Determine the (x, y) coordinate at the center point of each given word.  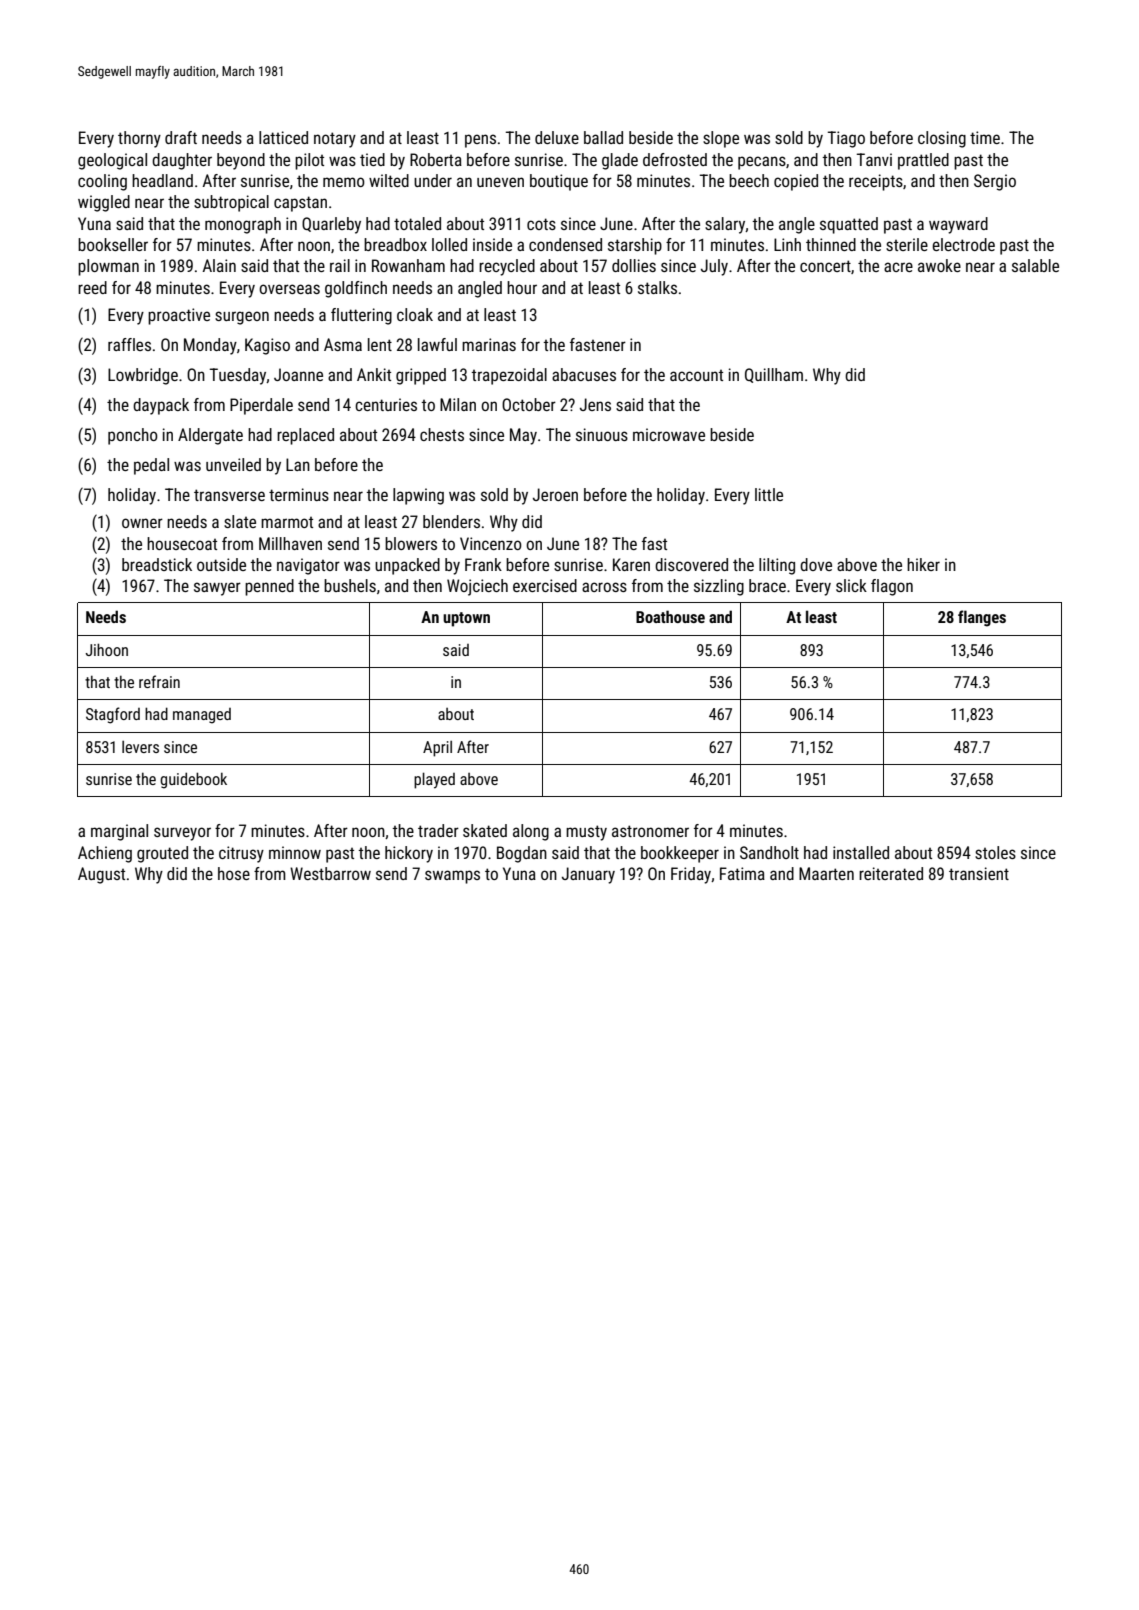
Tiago (846, 139)
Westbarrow (330, 873)
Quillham (774, 375)
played (434, 780)
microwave (669, 434)
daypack (161, 406)
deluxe (557, 137)
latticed (283, 137)
